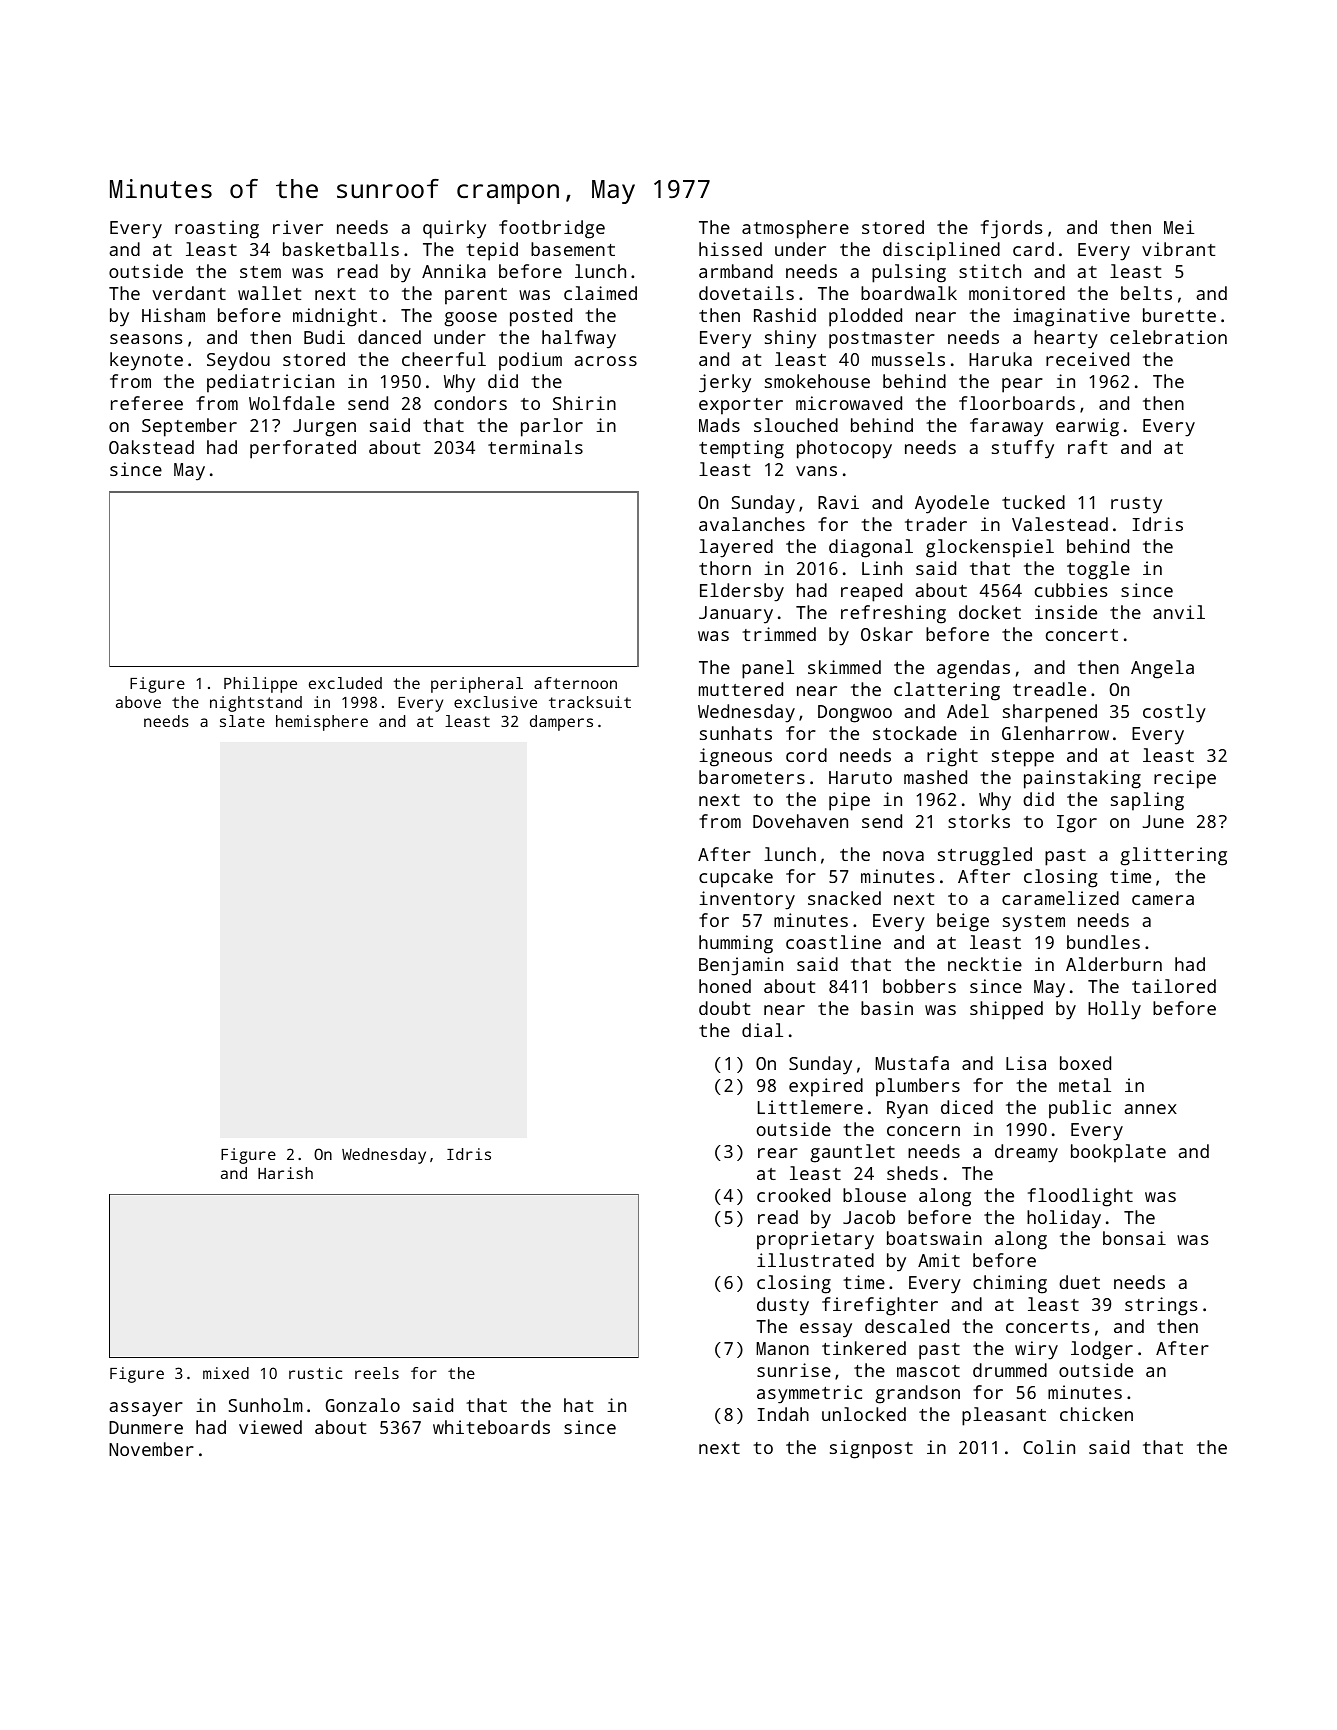 The image size is (1337, 1730). Describe the element at coordinates (1049, 1447) in the page. I see `Colin` at that location.
